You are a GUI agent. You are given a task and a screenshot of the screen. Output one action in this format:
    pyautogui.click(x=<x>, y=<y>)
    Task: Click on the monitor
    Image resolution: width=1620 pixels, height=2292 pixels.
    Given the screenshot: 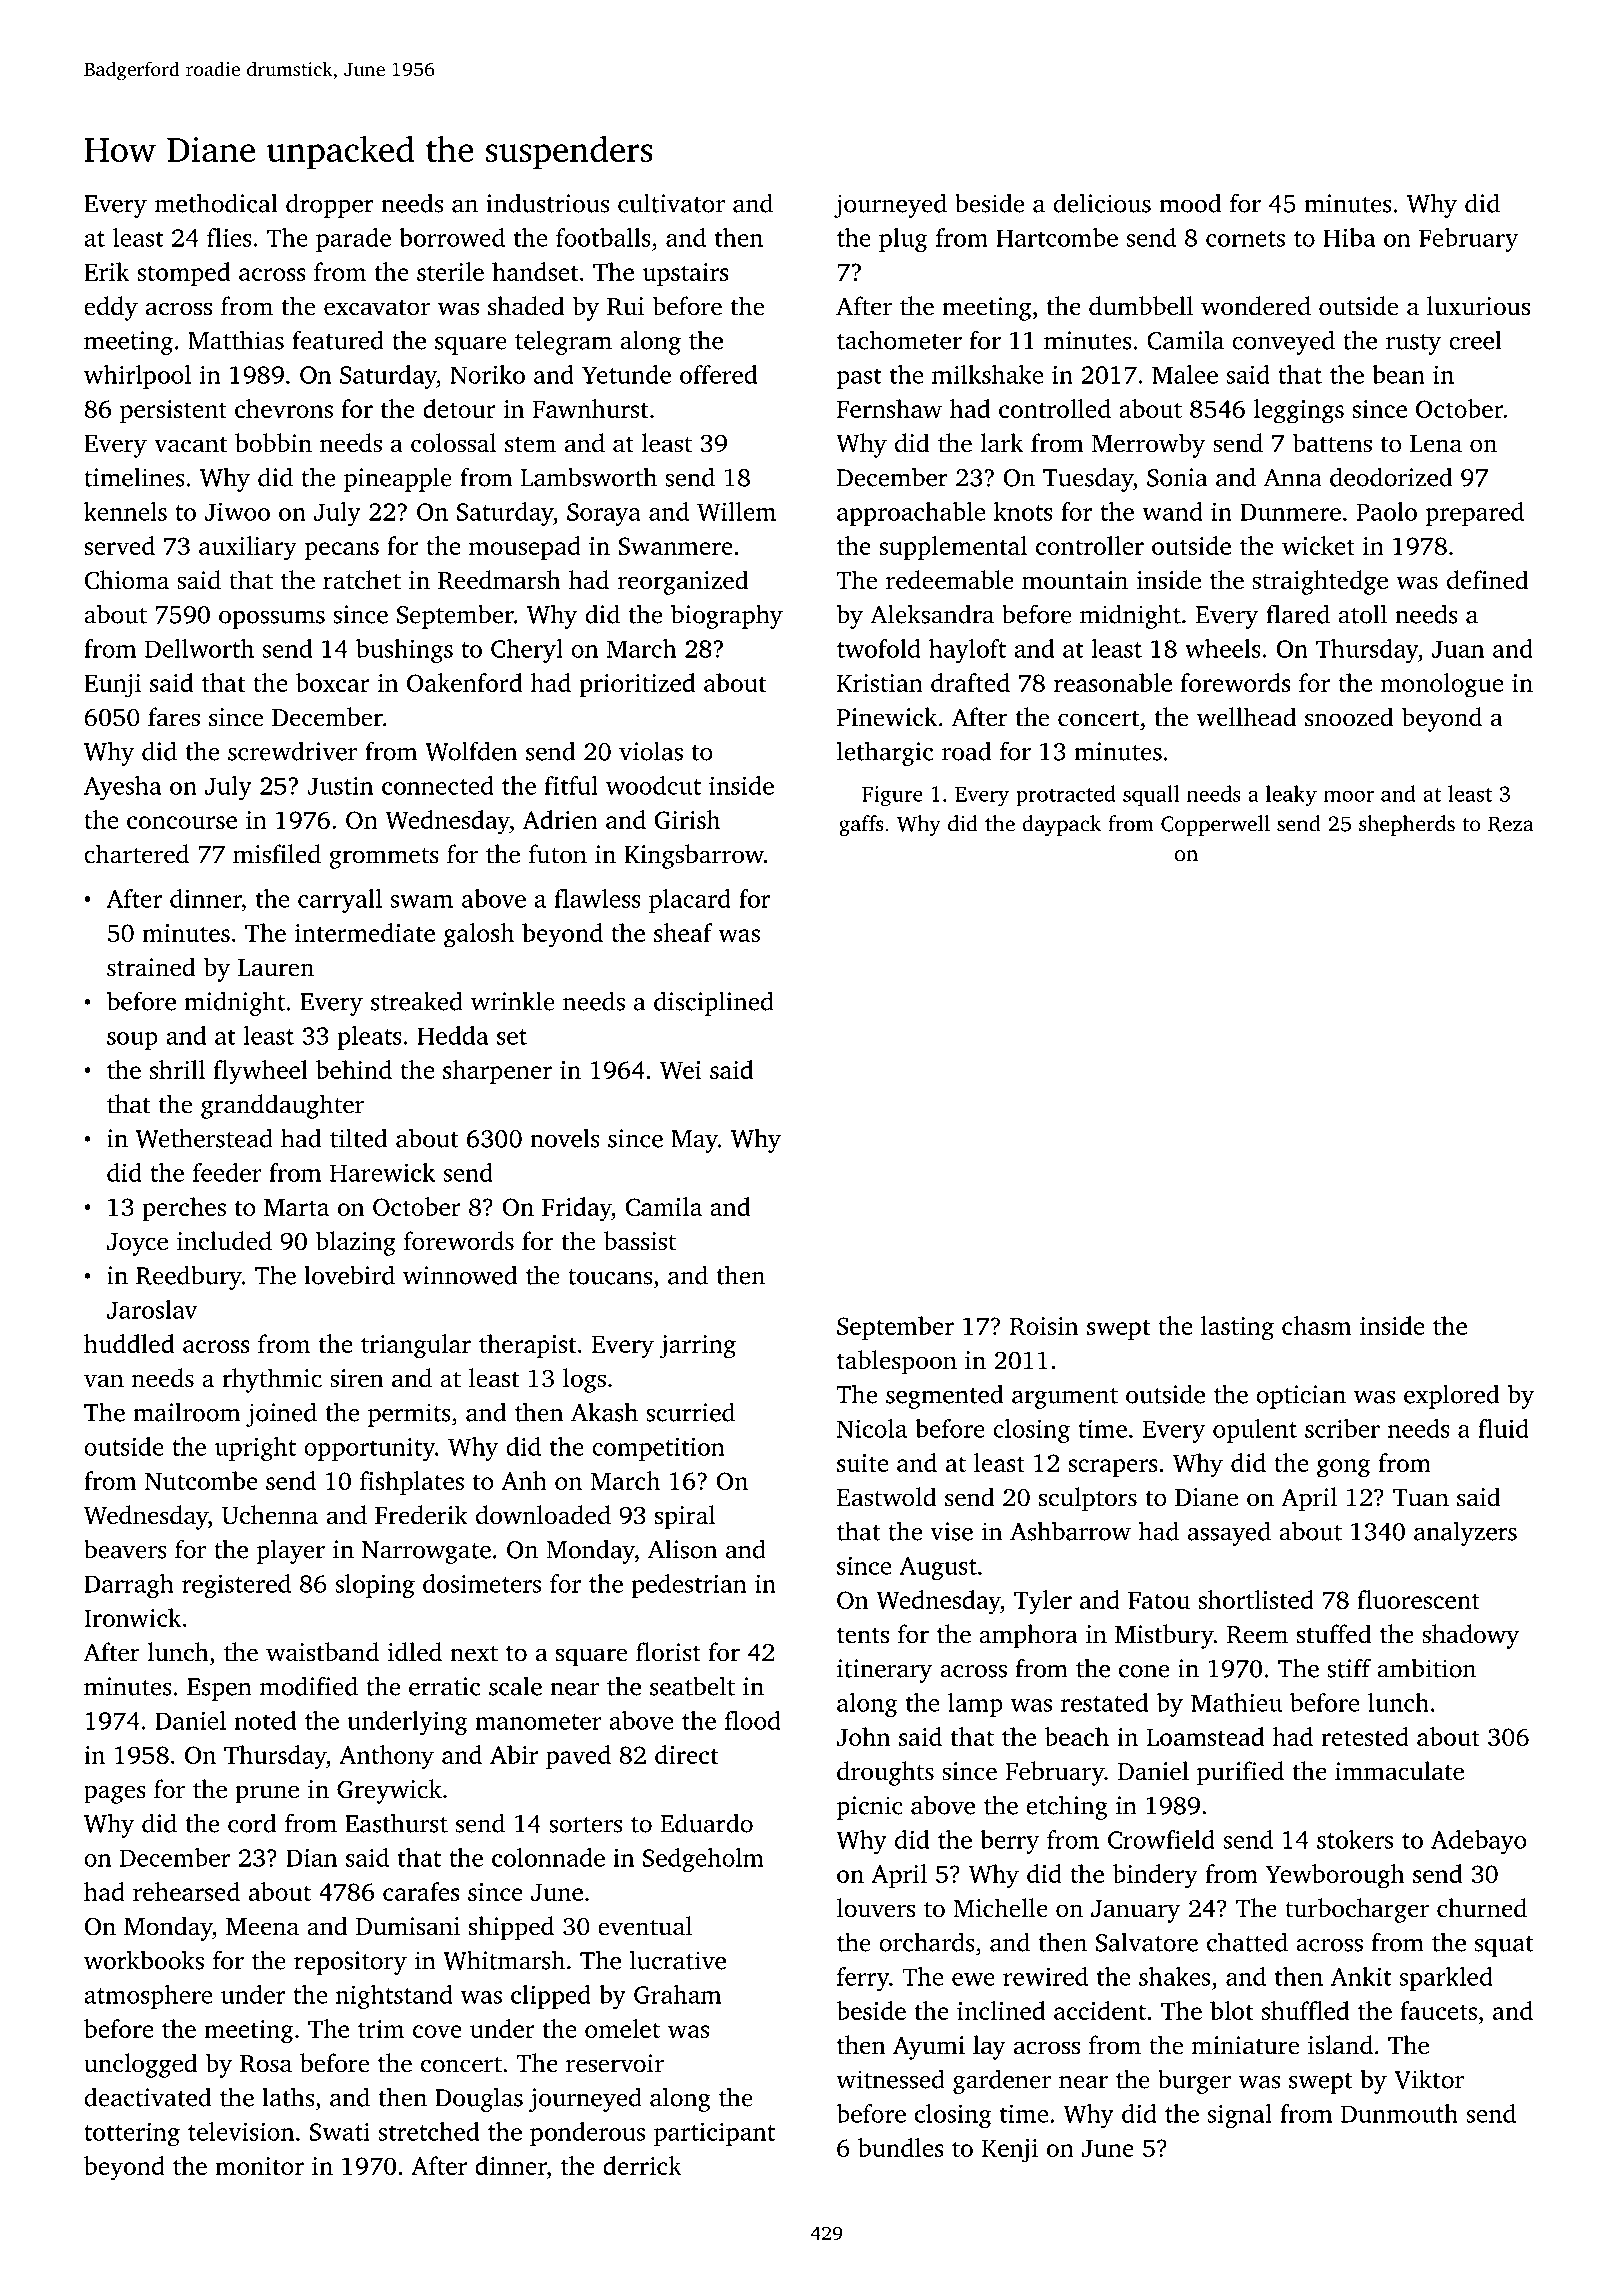 What is the action you would take?
    pyautogui.click(x=259, y=2166)
